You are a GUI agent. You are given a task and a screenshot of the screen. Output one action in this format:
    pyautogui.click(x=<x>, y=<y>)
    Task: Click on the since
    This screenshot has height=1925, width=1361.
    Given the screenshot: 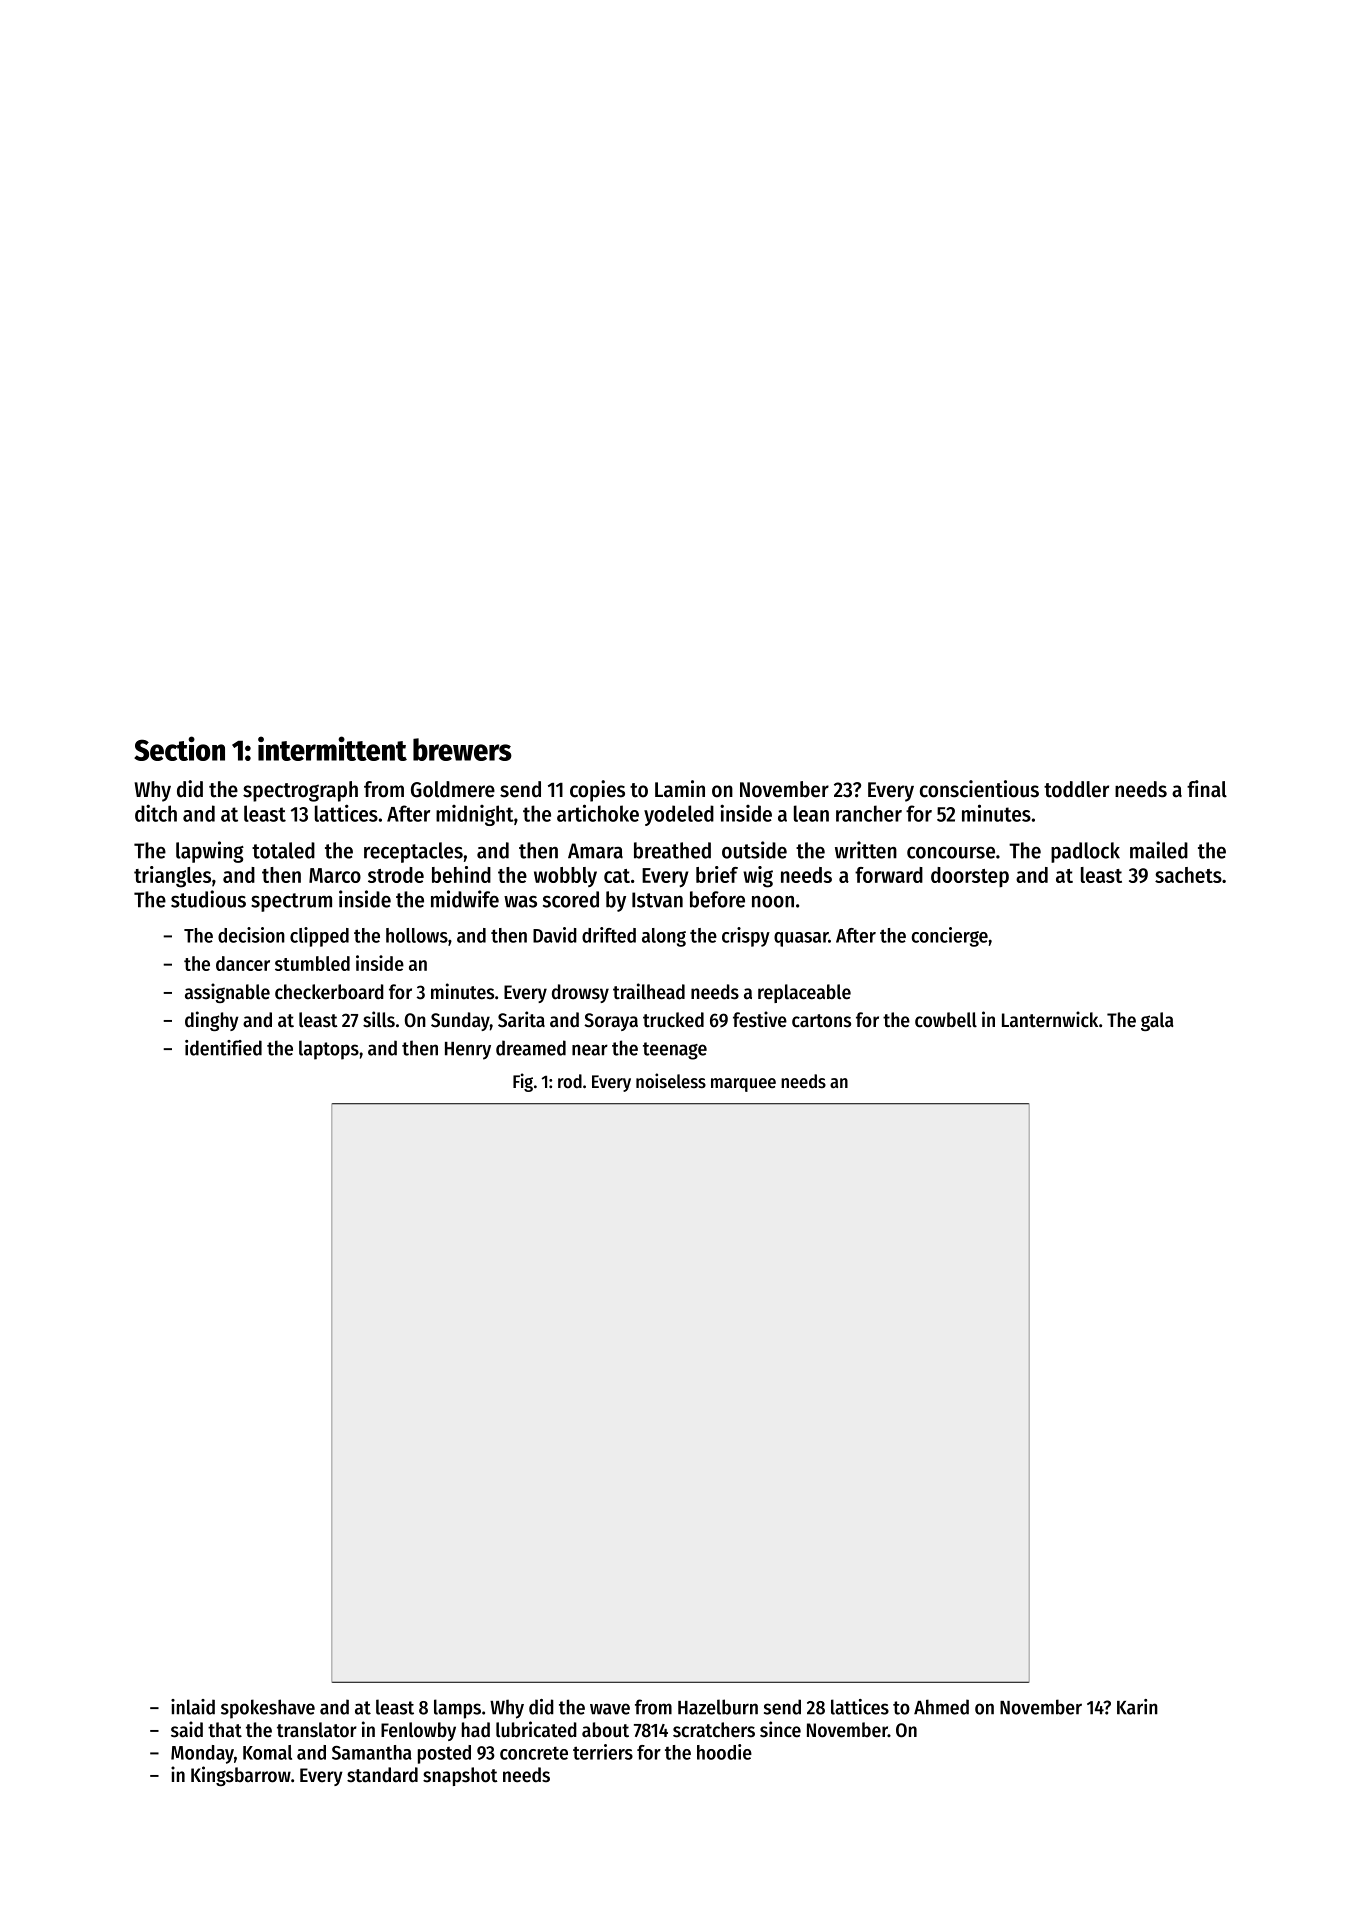 What is the action you would take?
    pyautogui.click(x=780, y=1729)
